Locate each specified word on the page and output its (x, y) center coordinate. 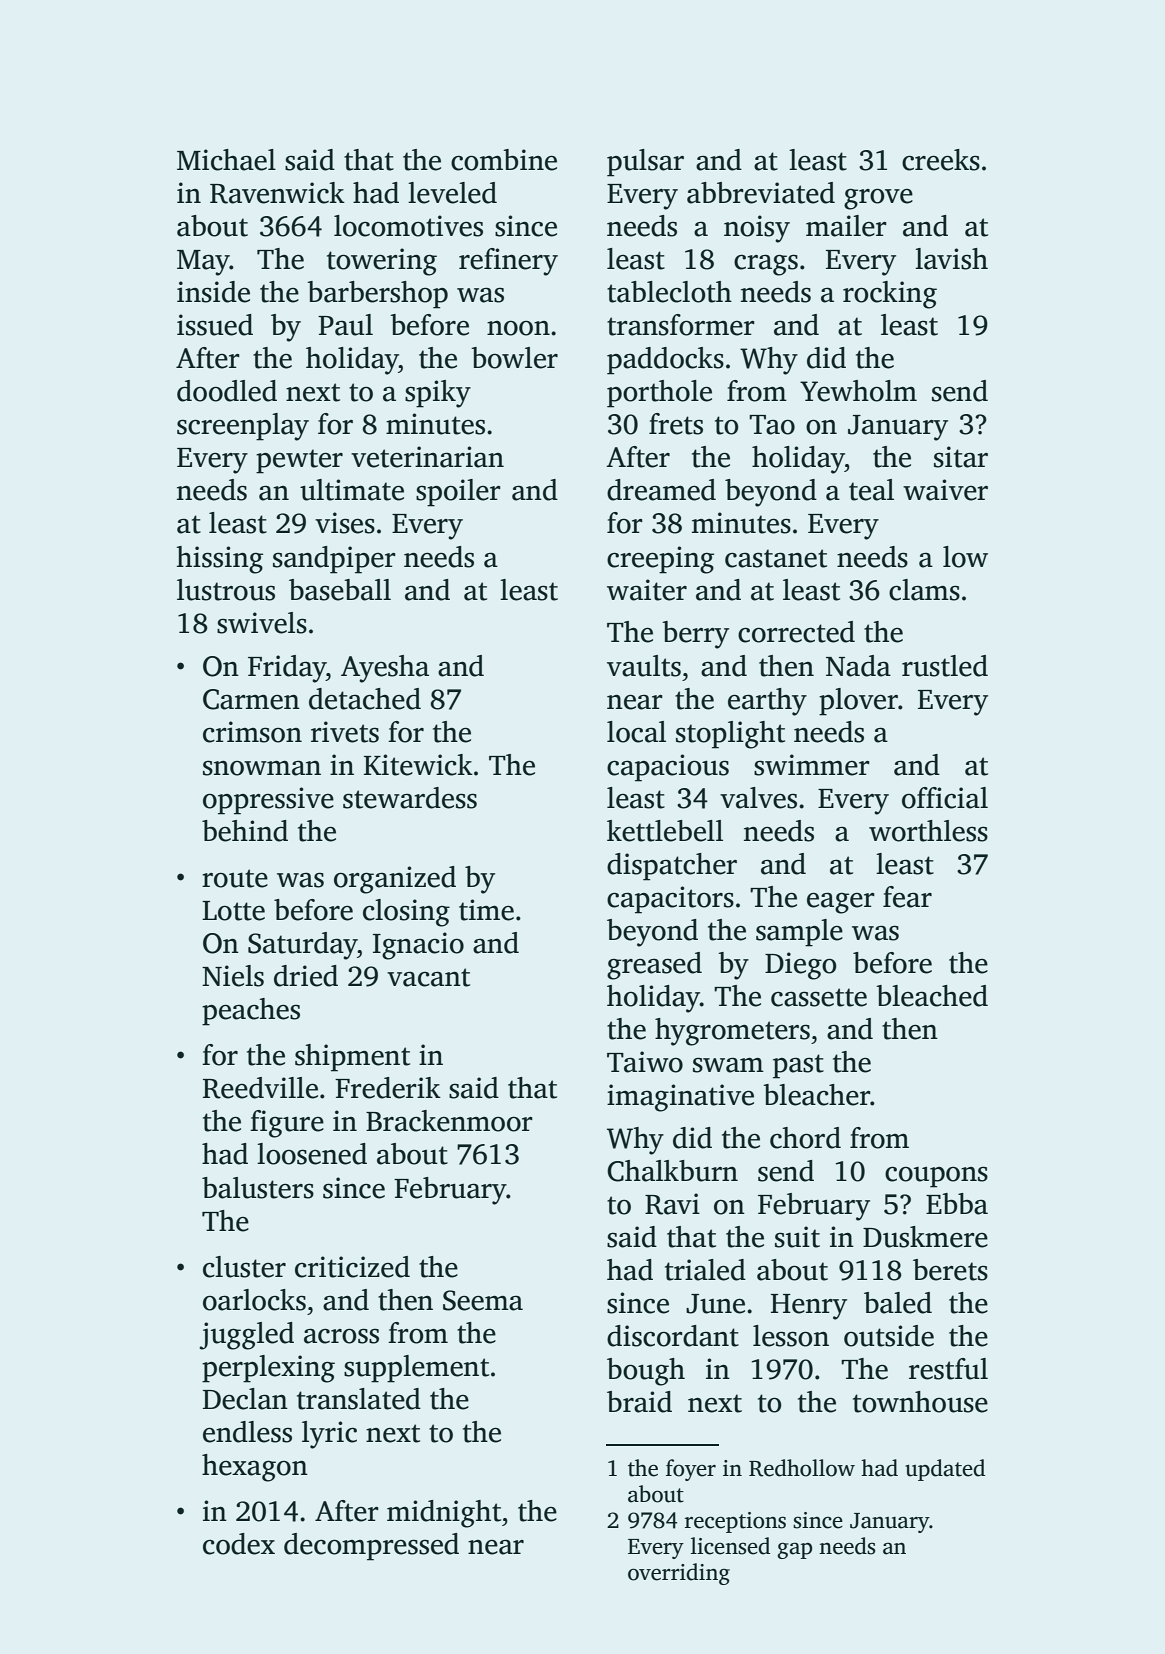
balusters (258, 1188)
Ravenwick (277, 193)
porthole (659, 394)
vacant (428, 977)
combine (504, 160)
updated (945, 1470)
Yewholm (858, 391)
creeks (941, 160)
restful (948, 1369)
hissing (219, 560)
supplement (416, 1369)
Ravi (672, 1204)
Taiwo (645, 1062)
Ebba (957, 1204)
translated (359, 1399)
